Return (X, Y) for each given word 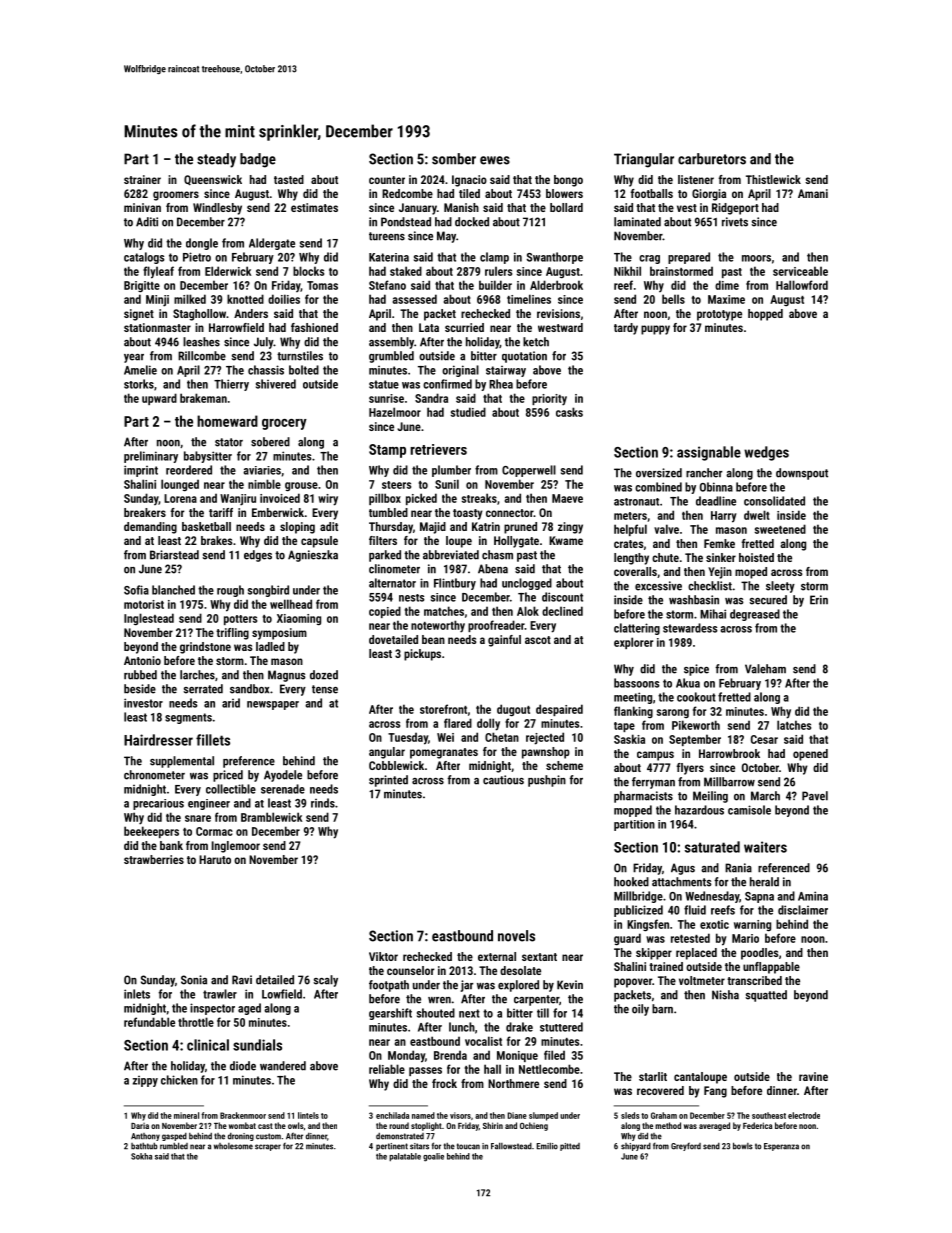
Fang (715, 1092)
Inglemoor (236, 847)
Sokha (141, 1156)
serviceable (800, 271)
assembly (391, 343)
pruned (520, 528)
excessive (658, 586)
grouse (301, 486)
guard (627, 939)
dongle (202, 244)
